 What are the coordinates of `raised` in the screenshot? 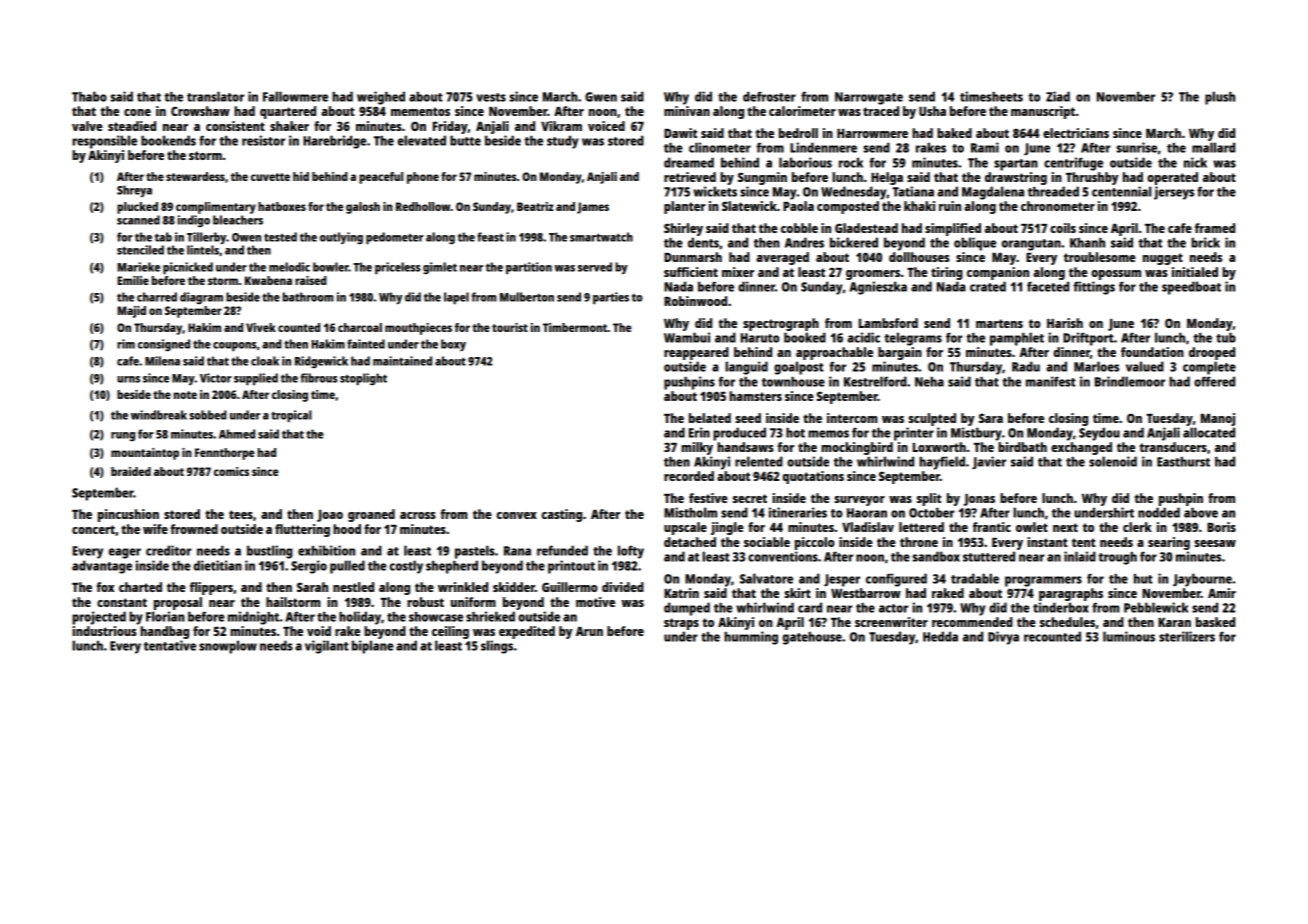 It's located at (311, 280).
